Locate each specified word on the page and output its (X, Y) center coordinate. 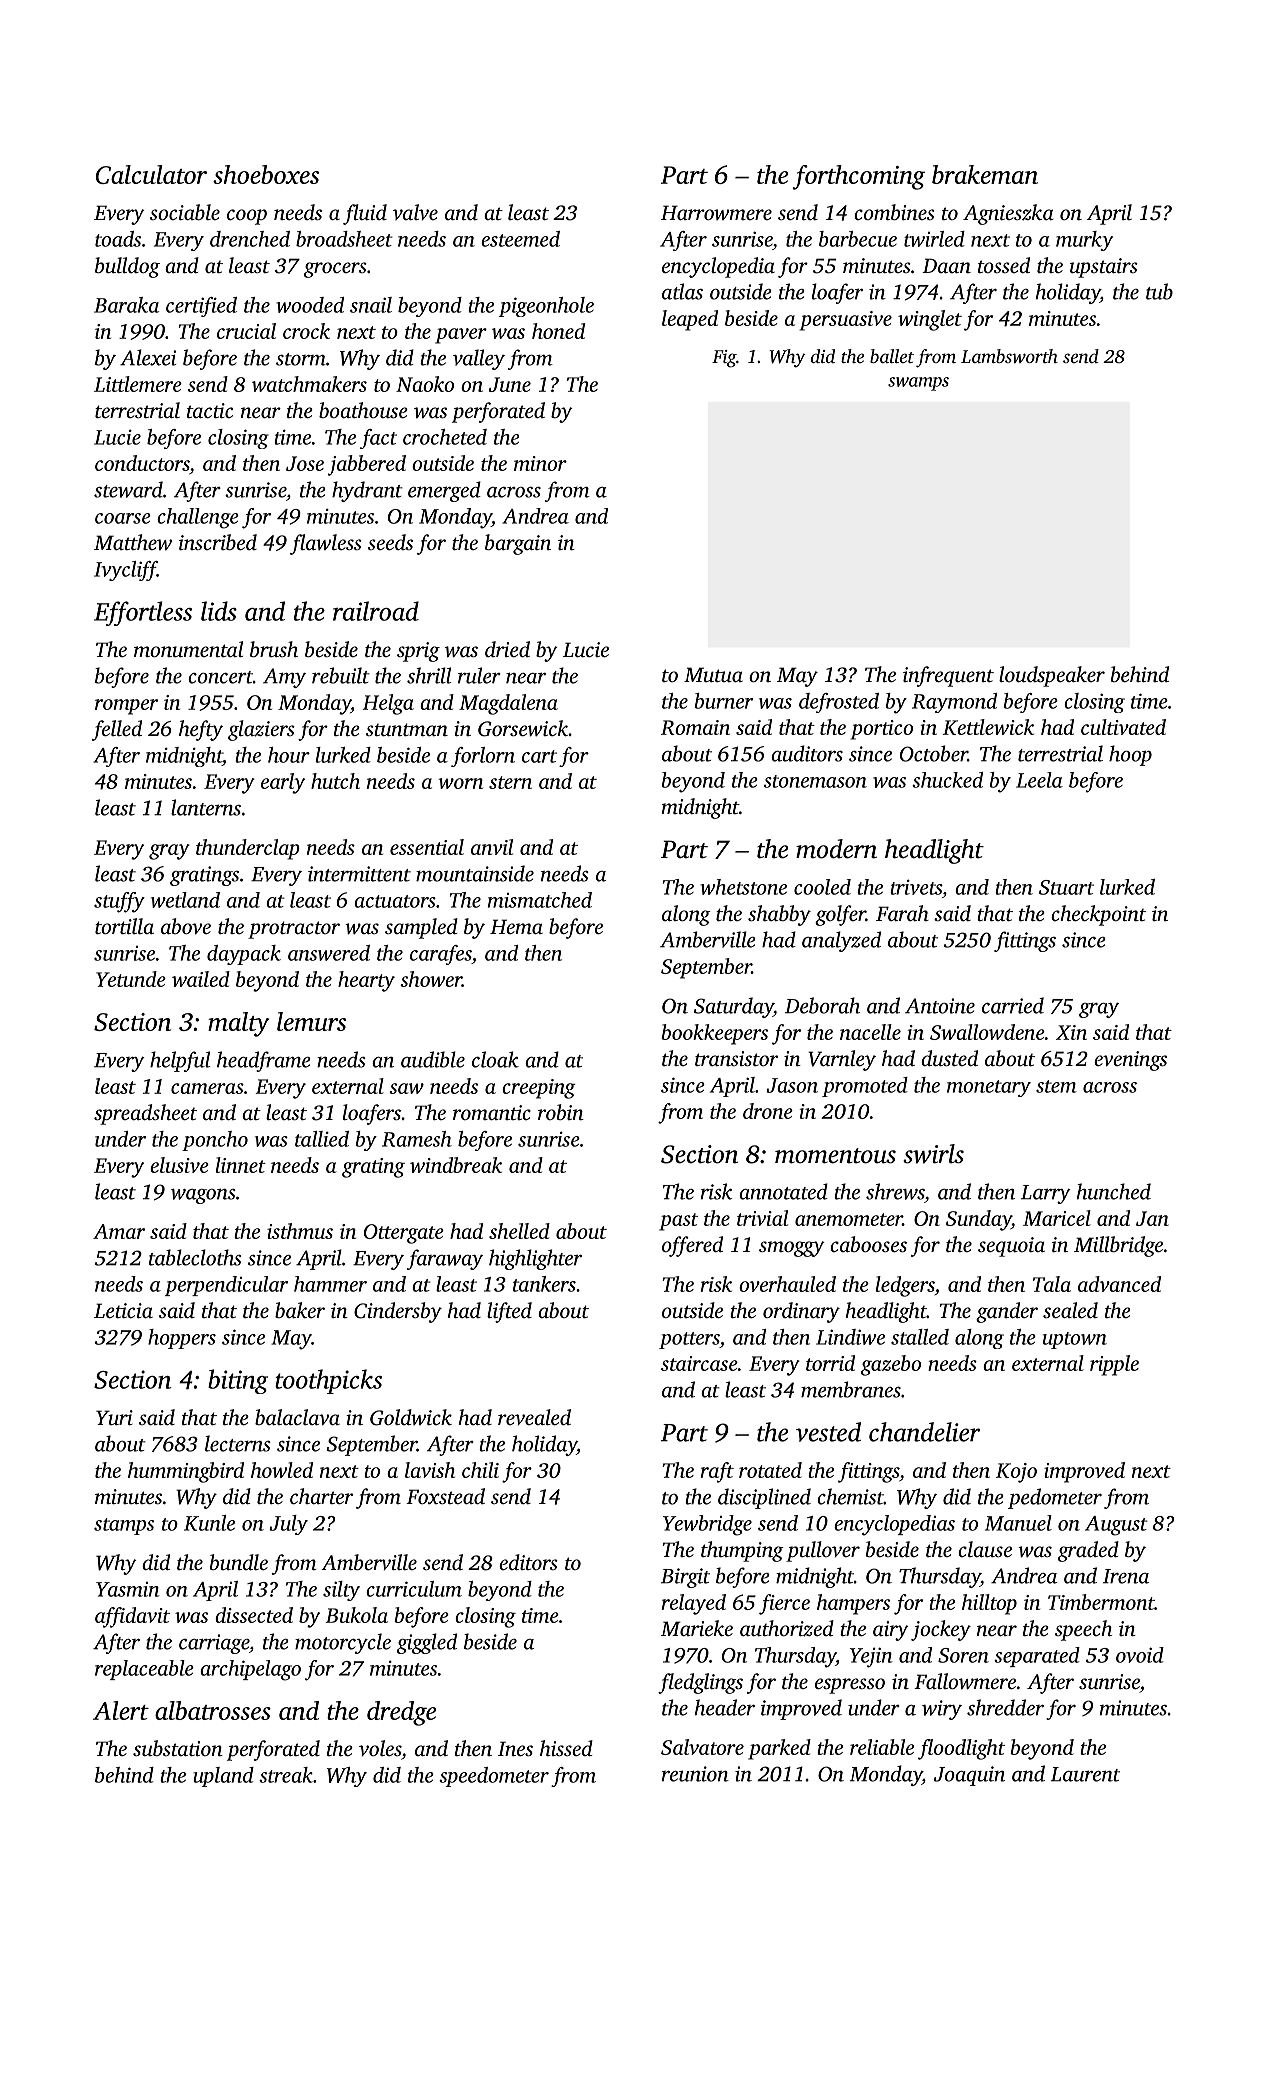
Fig (724, 359)
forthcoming (858, 177)
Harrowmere (716, 212)
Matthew (133, 542)
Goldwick (411, 1417)
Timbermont (1101, 1602)
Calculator (151, 174)
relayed (694, 1604)
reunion (695, 1774)
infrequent (948, 676)
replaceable (144, 1670)
